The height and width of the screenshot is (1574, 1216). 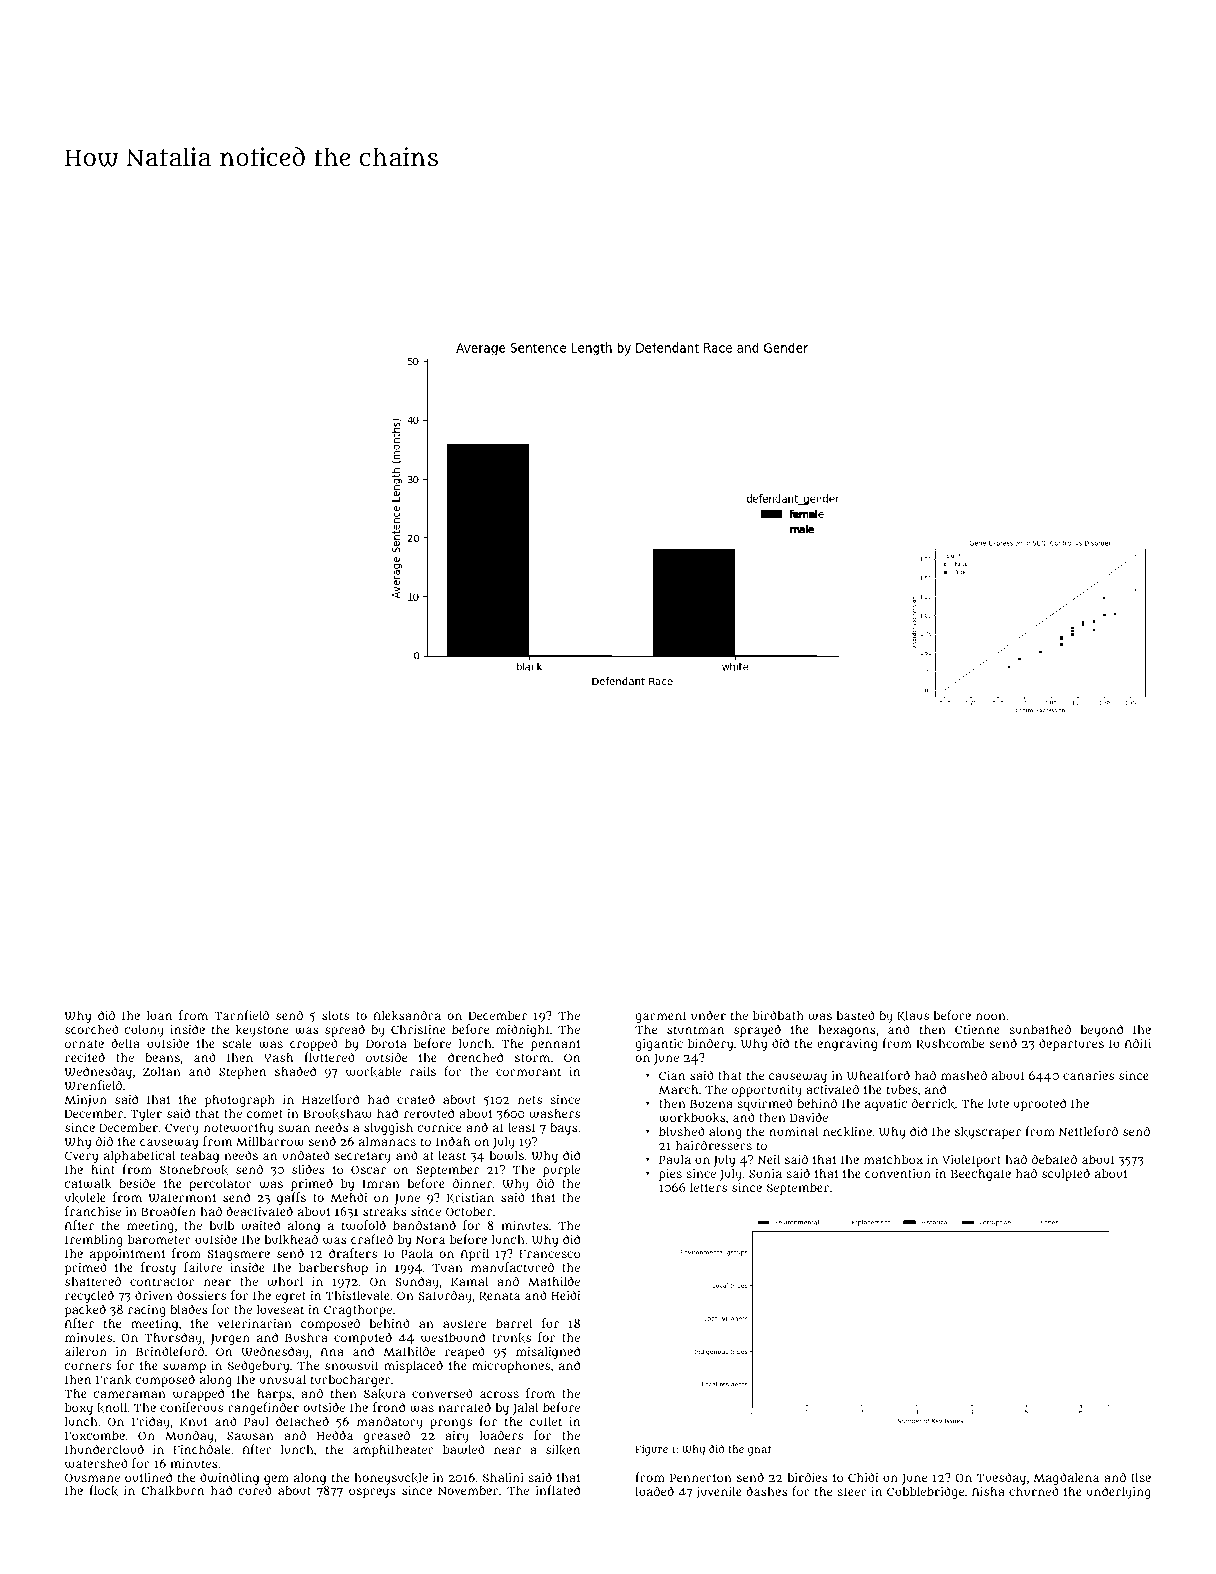 I want to click on Tarnfield, so click(x=241, y=1015).
